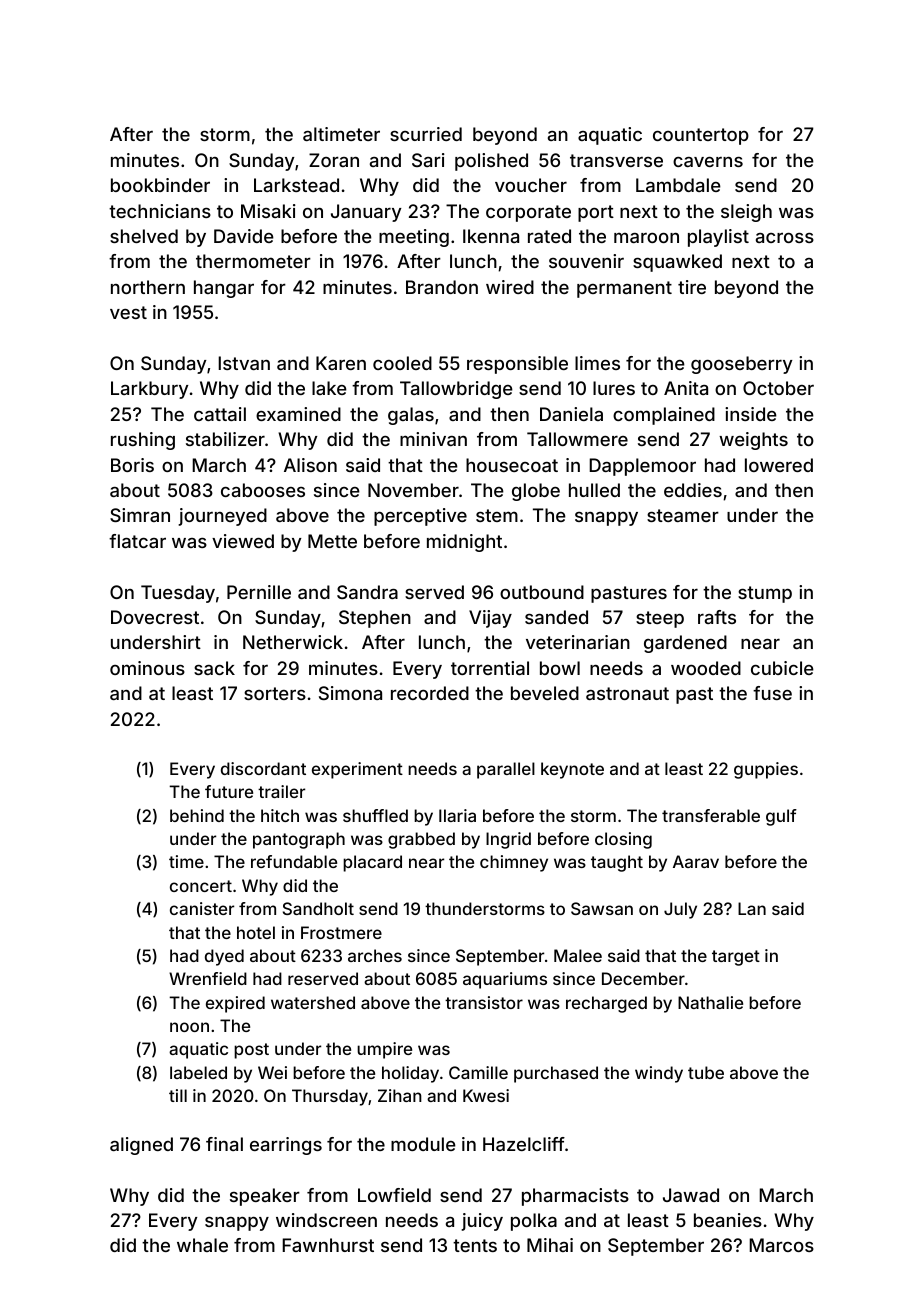 This screenshot has width=924, height=1314. Describe the element at coordinates (220, 414) in the screenshot. I see `cattail` at that location.
